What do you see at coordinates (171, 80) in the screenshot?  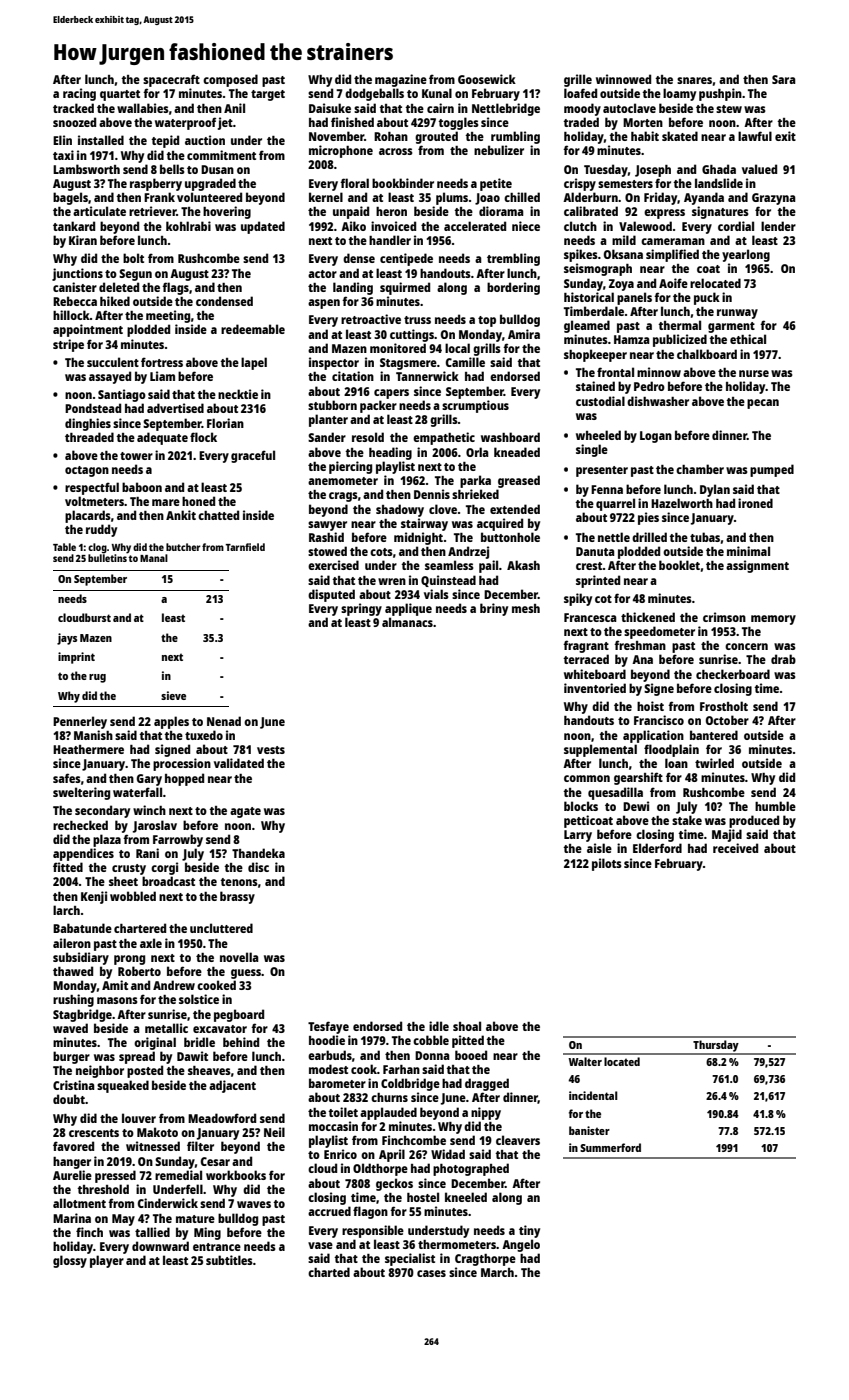 I see `spacecraft` at bounding box center [171, 80].
